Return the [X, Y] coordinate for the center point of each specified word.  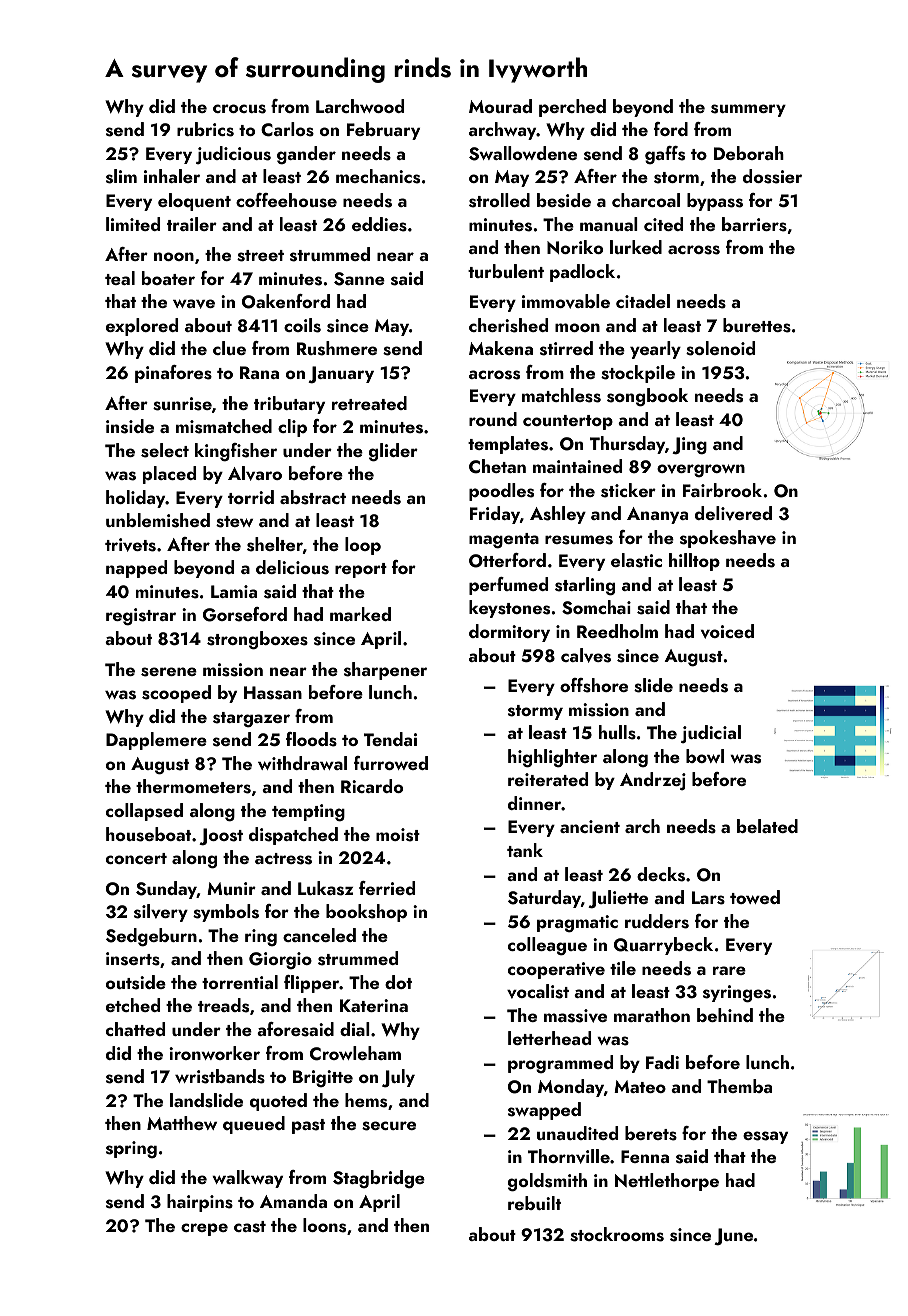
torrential [240, 982]
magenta [504, 541]
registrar [141, 617]
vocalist [538, 991]
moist [398, 835]
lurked [636, 247]
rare [729, 970]
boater [168, 278]
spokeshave [728, 539]
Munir [231, 888]
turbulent [506, 271]
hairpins [200, 1203]
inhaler [172, 176]
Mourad [500, 106]
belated [767, 826]
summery [748, 110]
